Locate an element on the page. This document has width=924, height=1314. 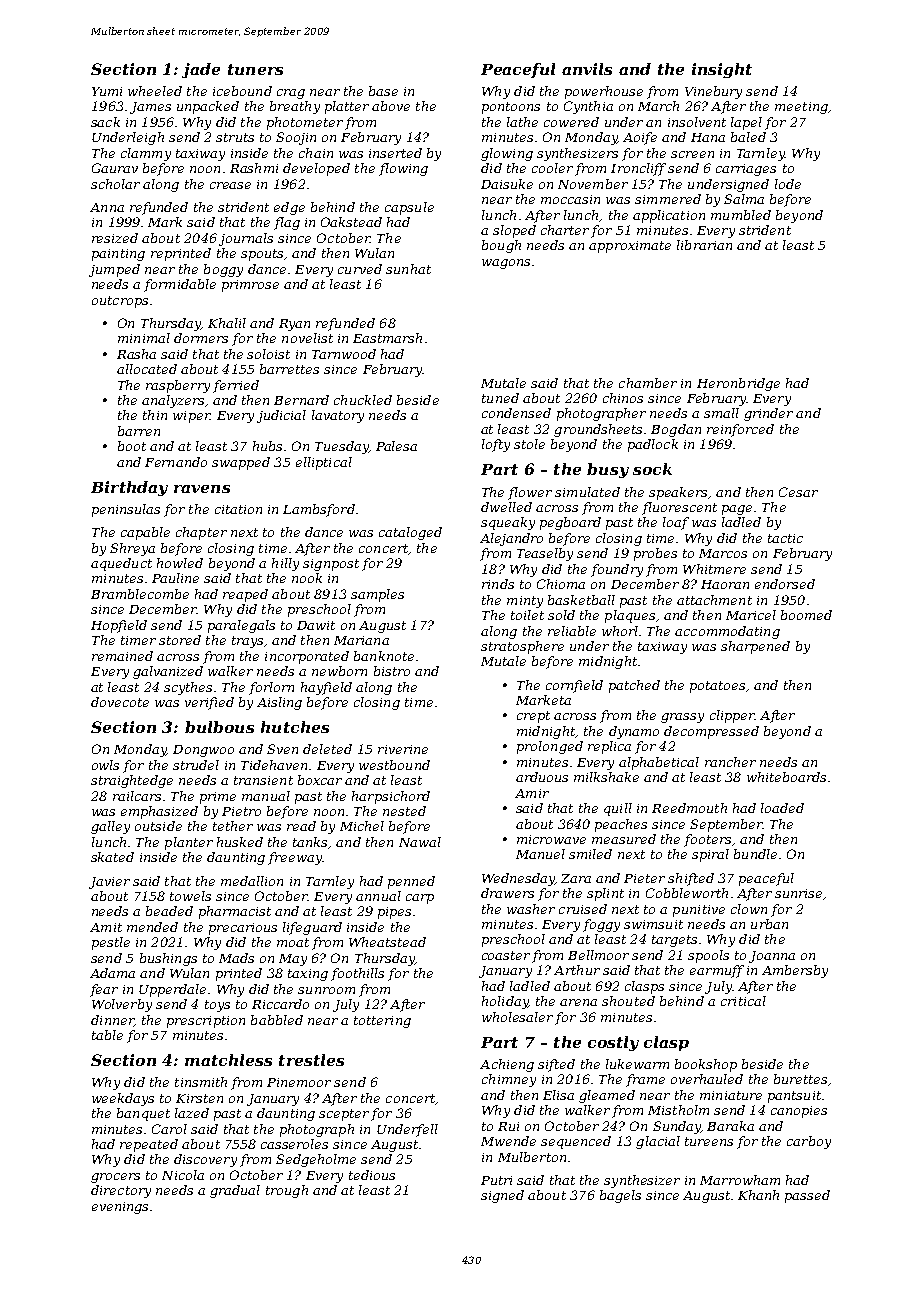
chuckled is located at coordinates (363, 400).
